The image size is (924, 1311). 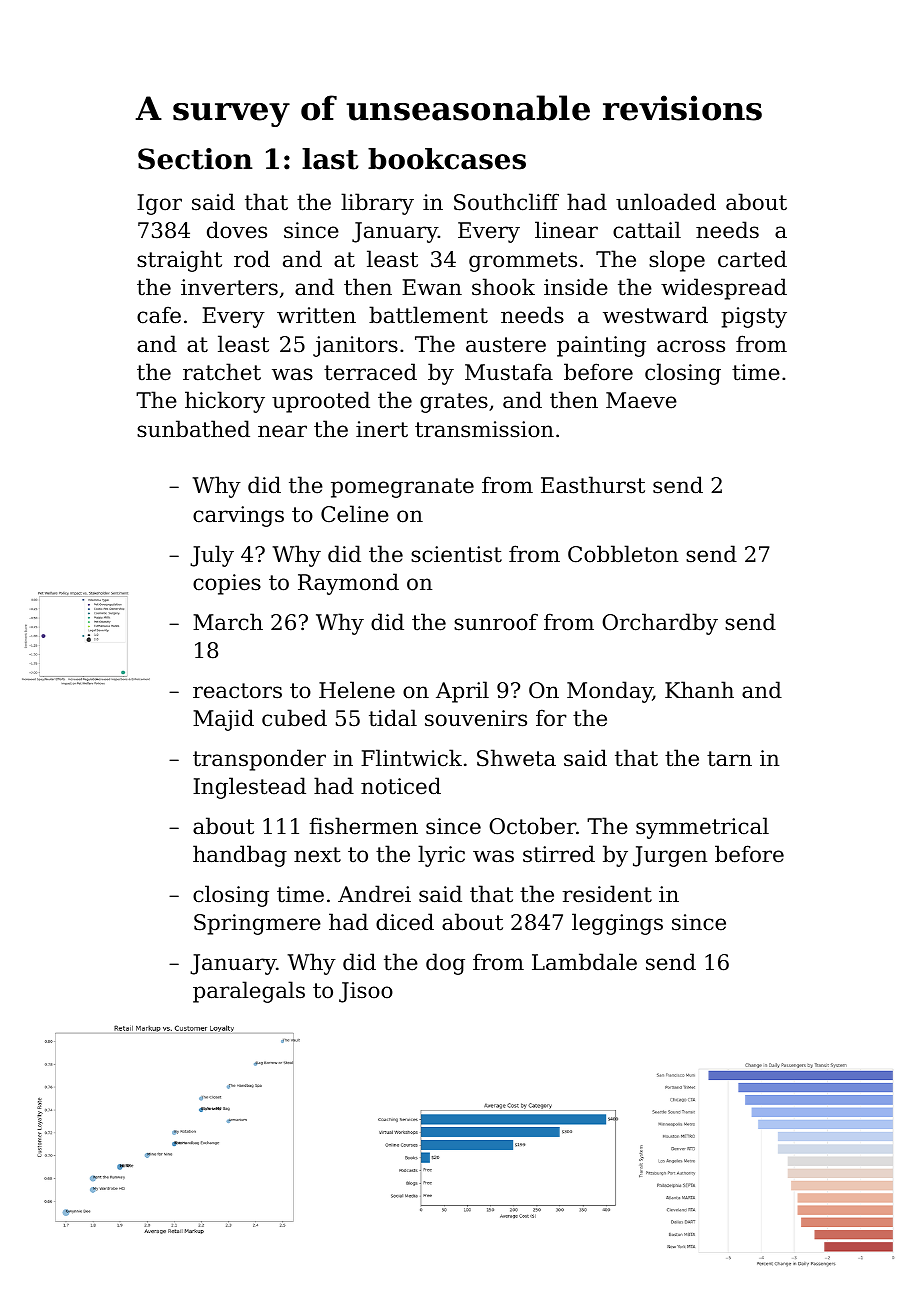 I want to click on bookcases, so click(x=447, y=159).
